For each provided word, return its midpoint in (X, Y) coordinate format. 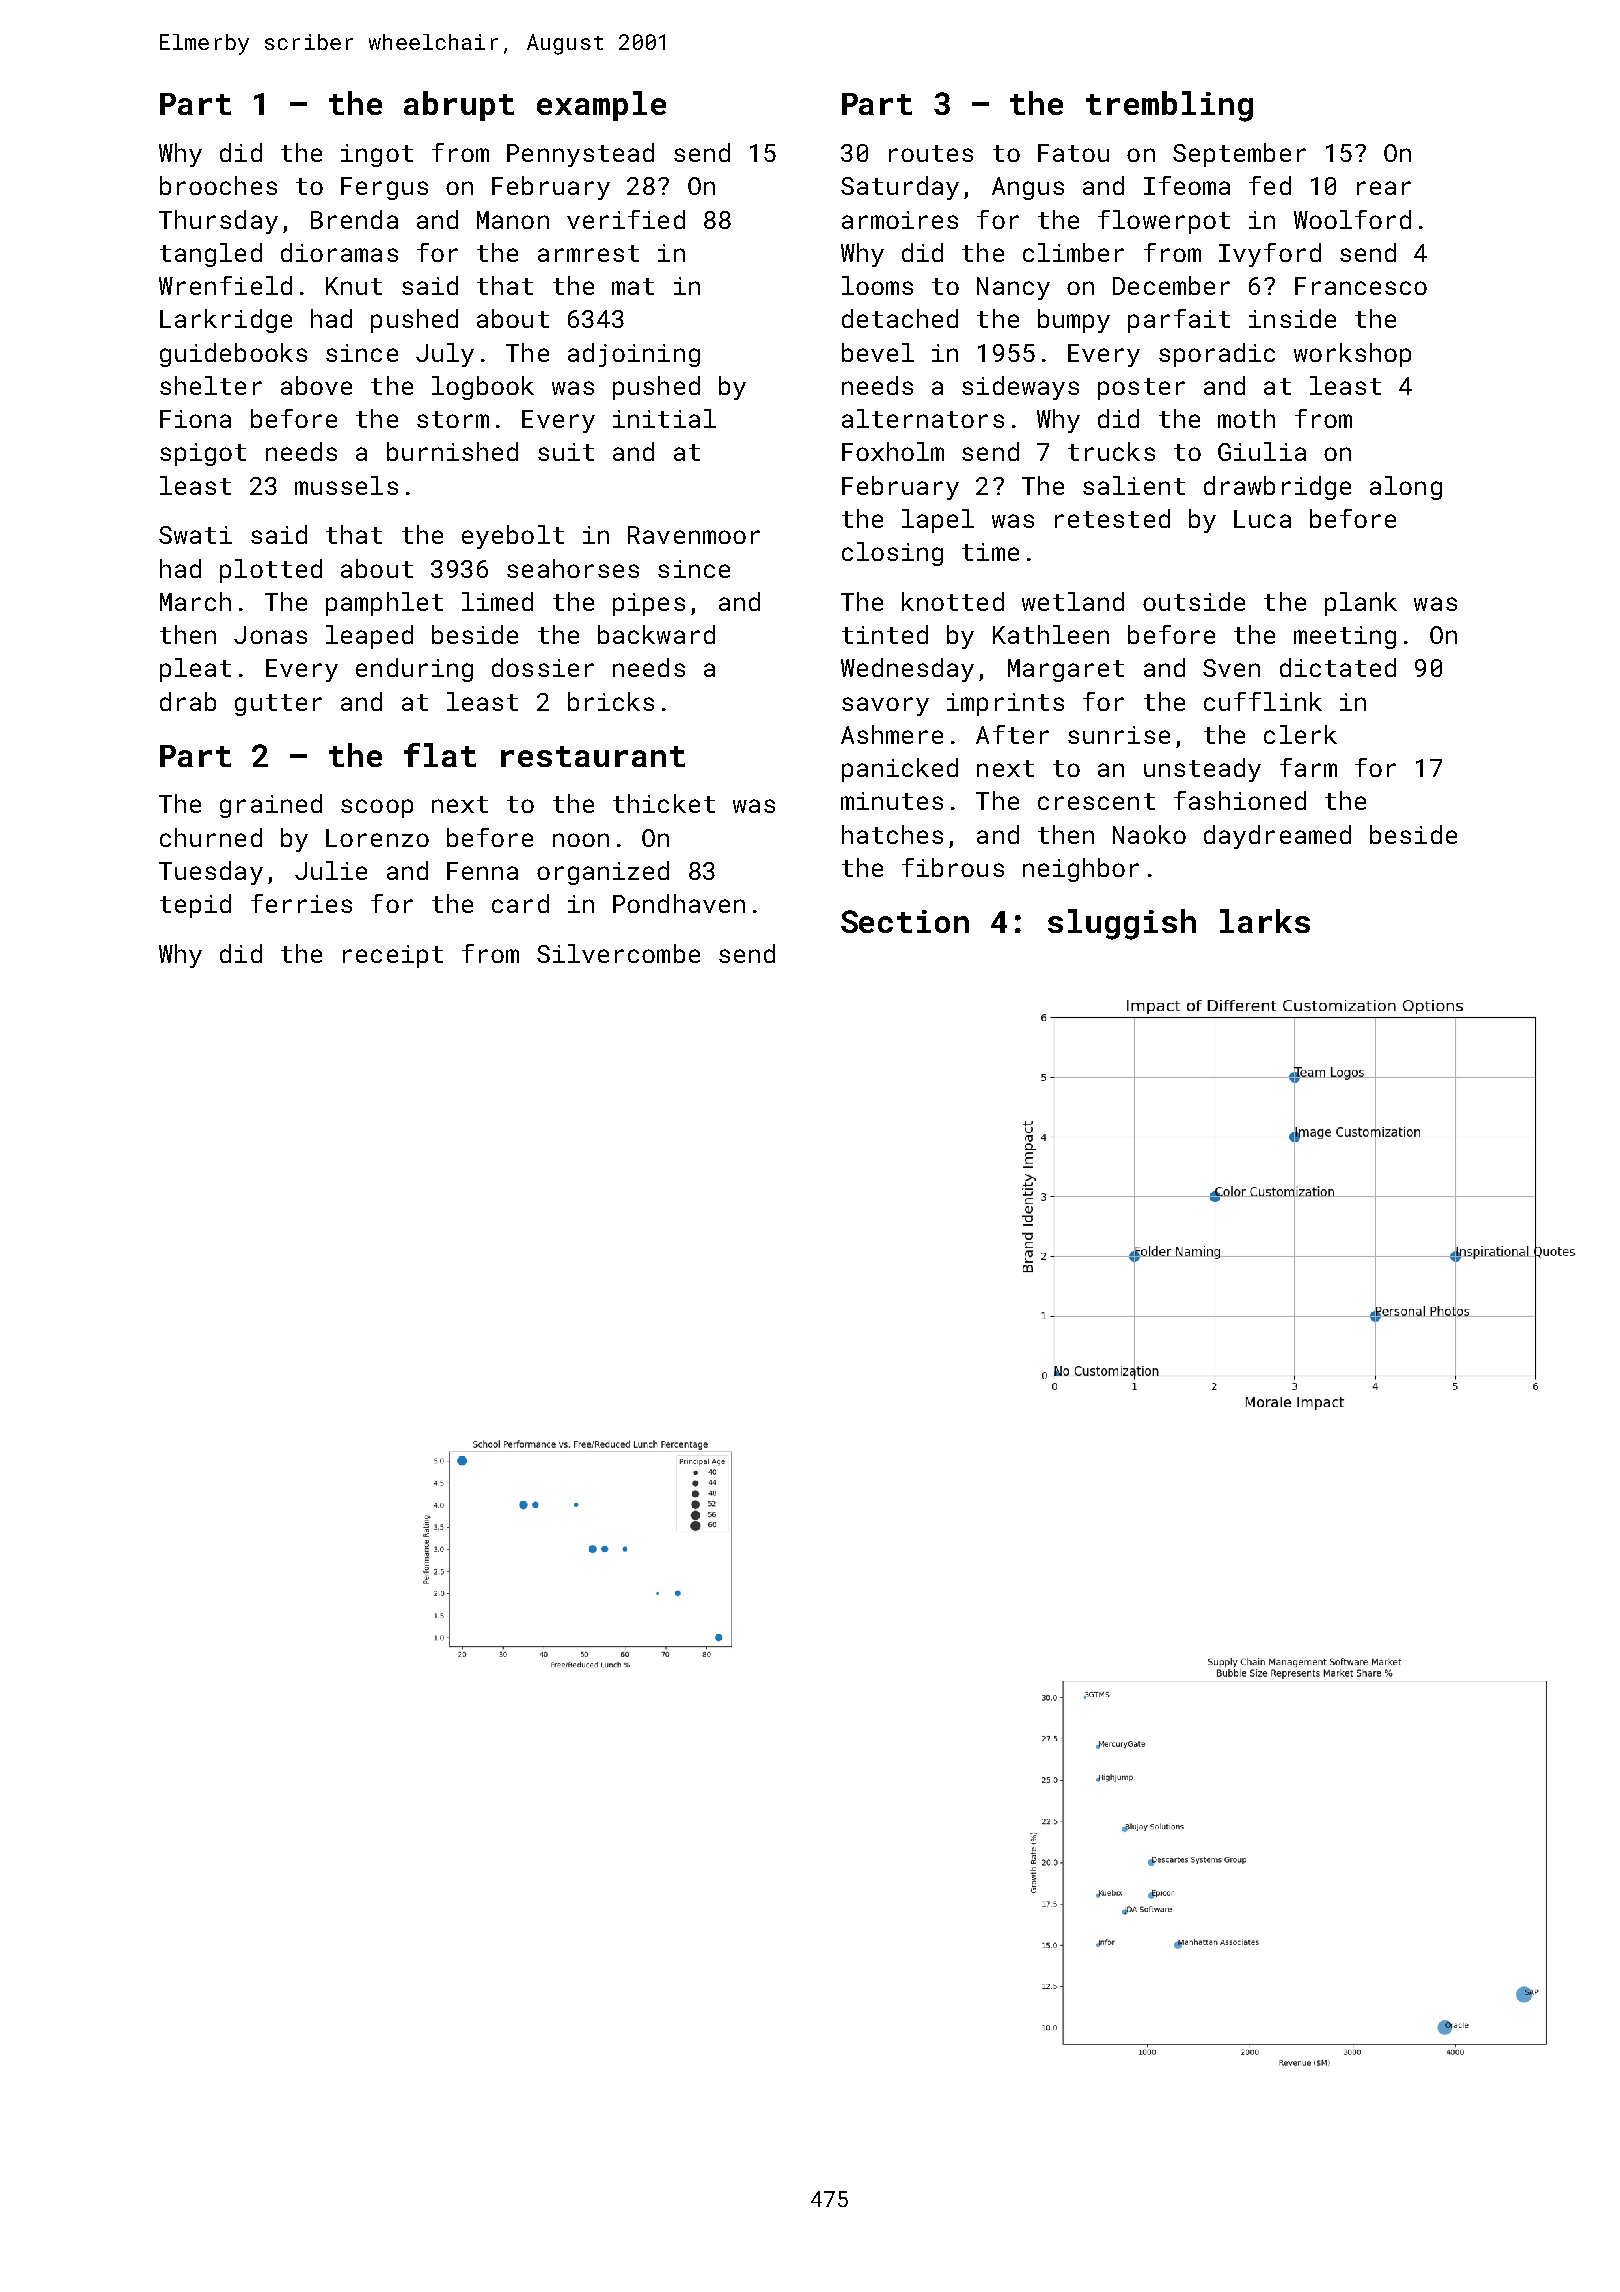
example (601, 106)
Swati (195, 535)
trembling (1169, 106)
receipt (393, 956)
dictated (1338, 667)
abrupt (459, 106)
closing (892, 554)
